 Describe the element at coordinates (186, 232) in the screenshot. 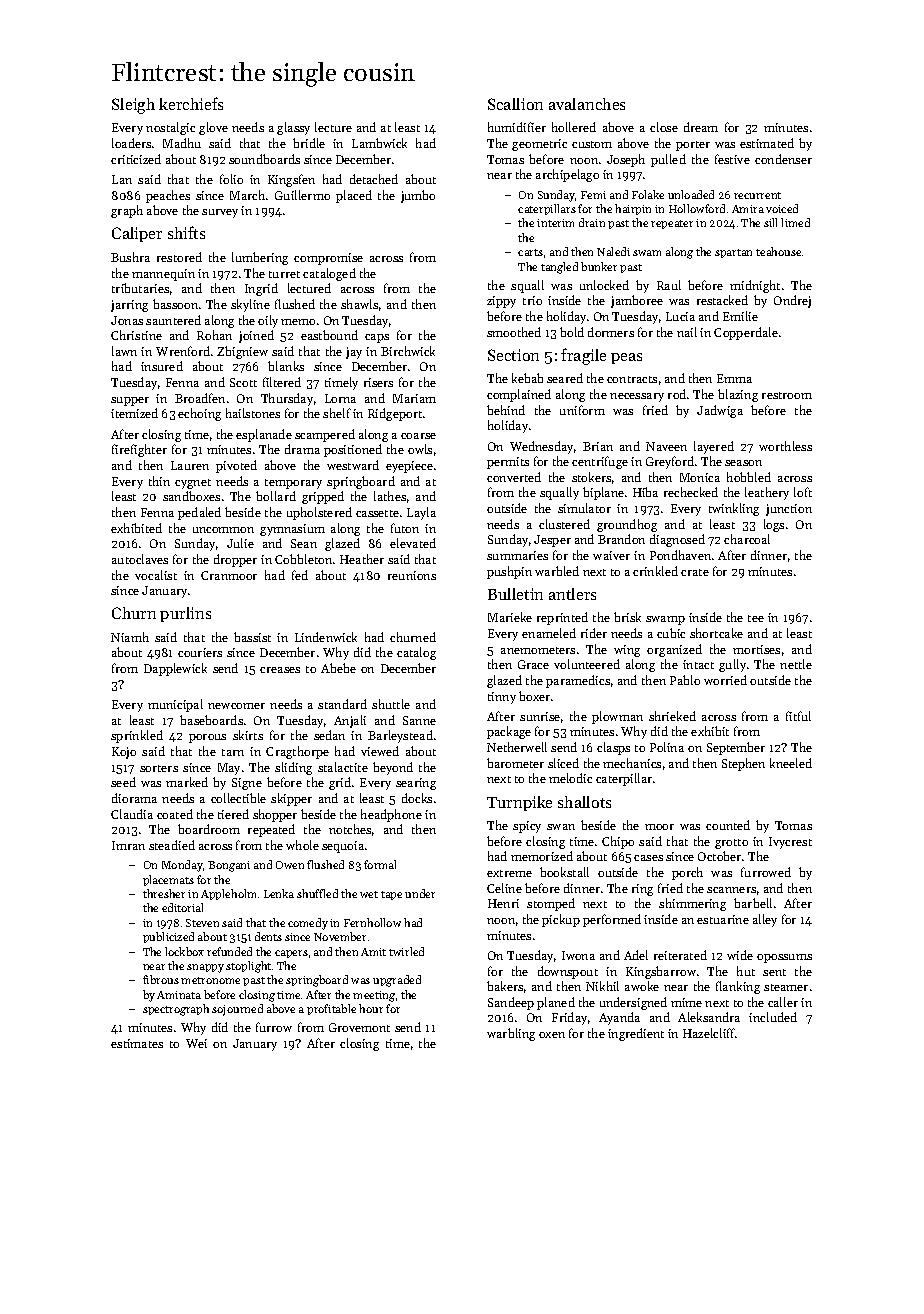

I see `shifts` at that location.
